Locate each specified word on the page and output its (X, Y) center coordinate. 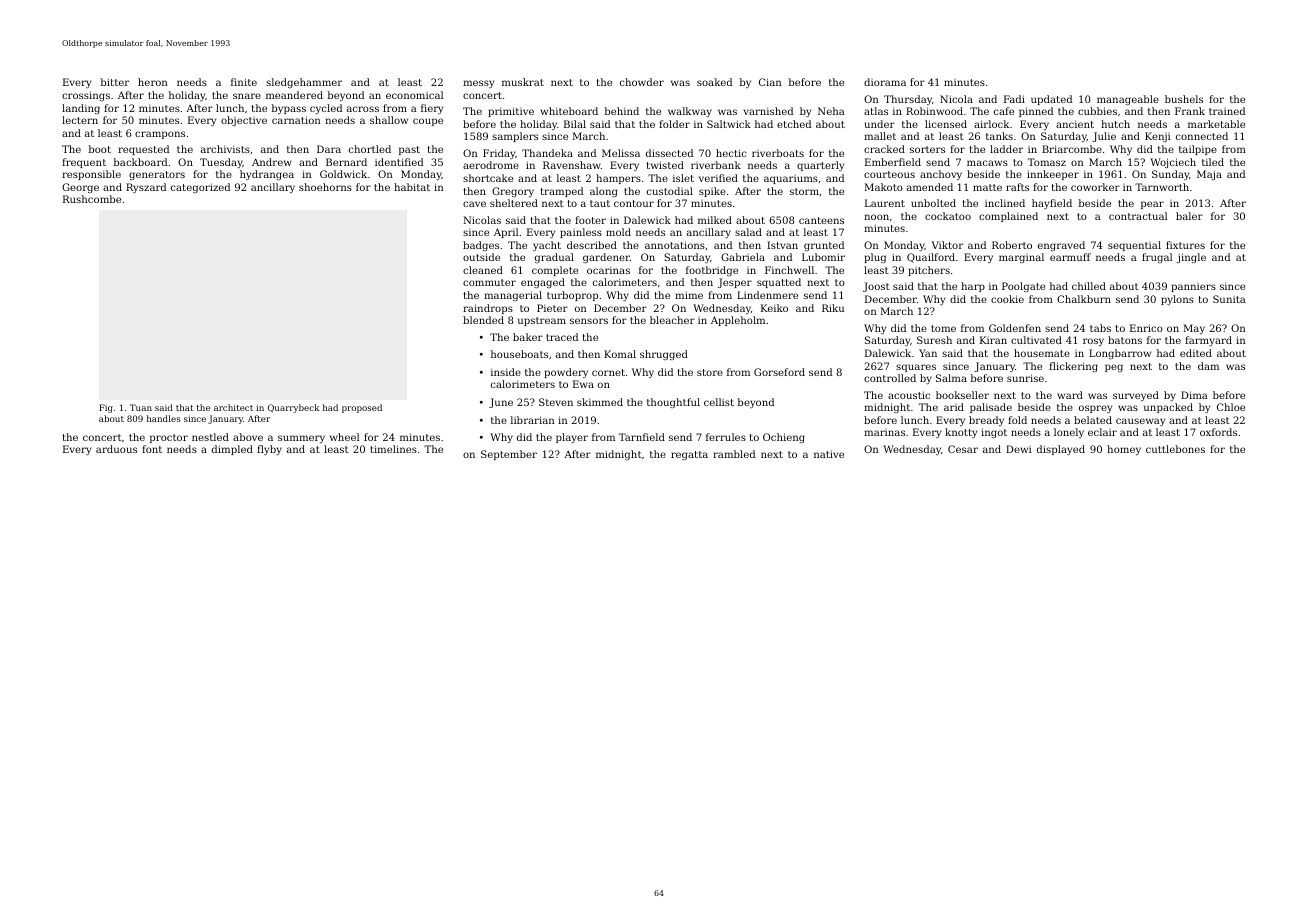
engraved (1061, 246)
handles (163, 418)
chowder (642, 82)
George (80, 188)
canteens (821, 220)
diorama (885, 82)
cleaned (483, 270)
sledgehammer (304, 83)
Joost (876, 287)
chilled (1089, 286)
